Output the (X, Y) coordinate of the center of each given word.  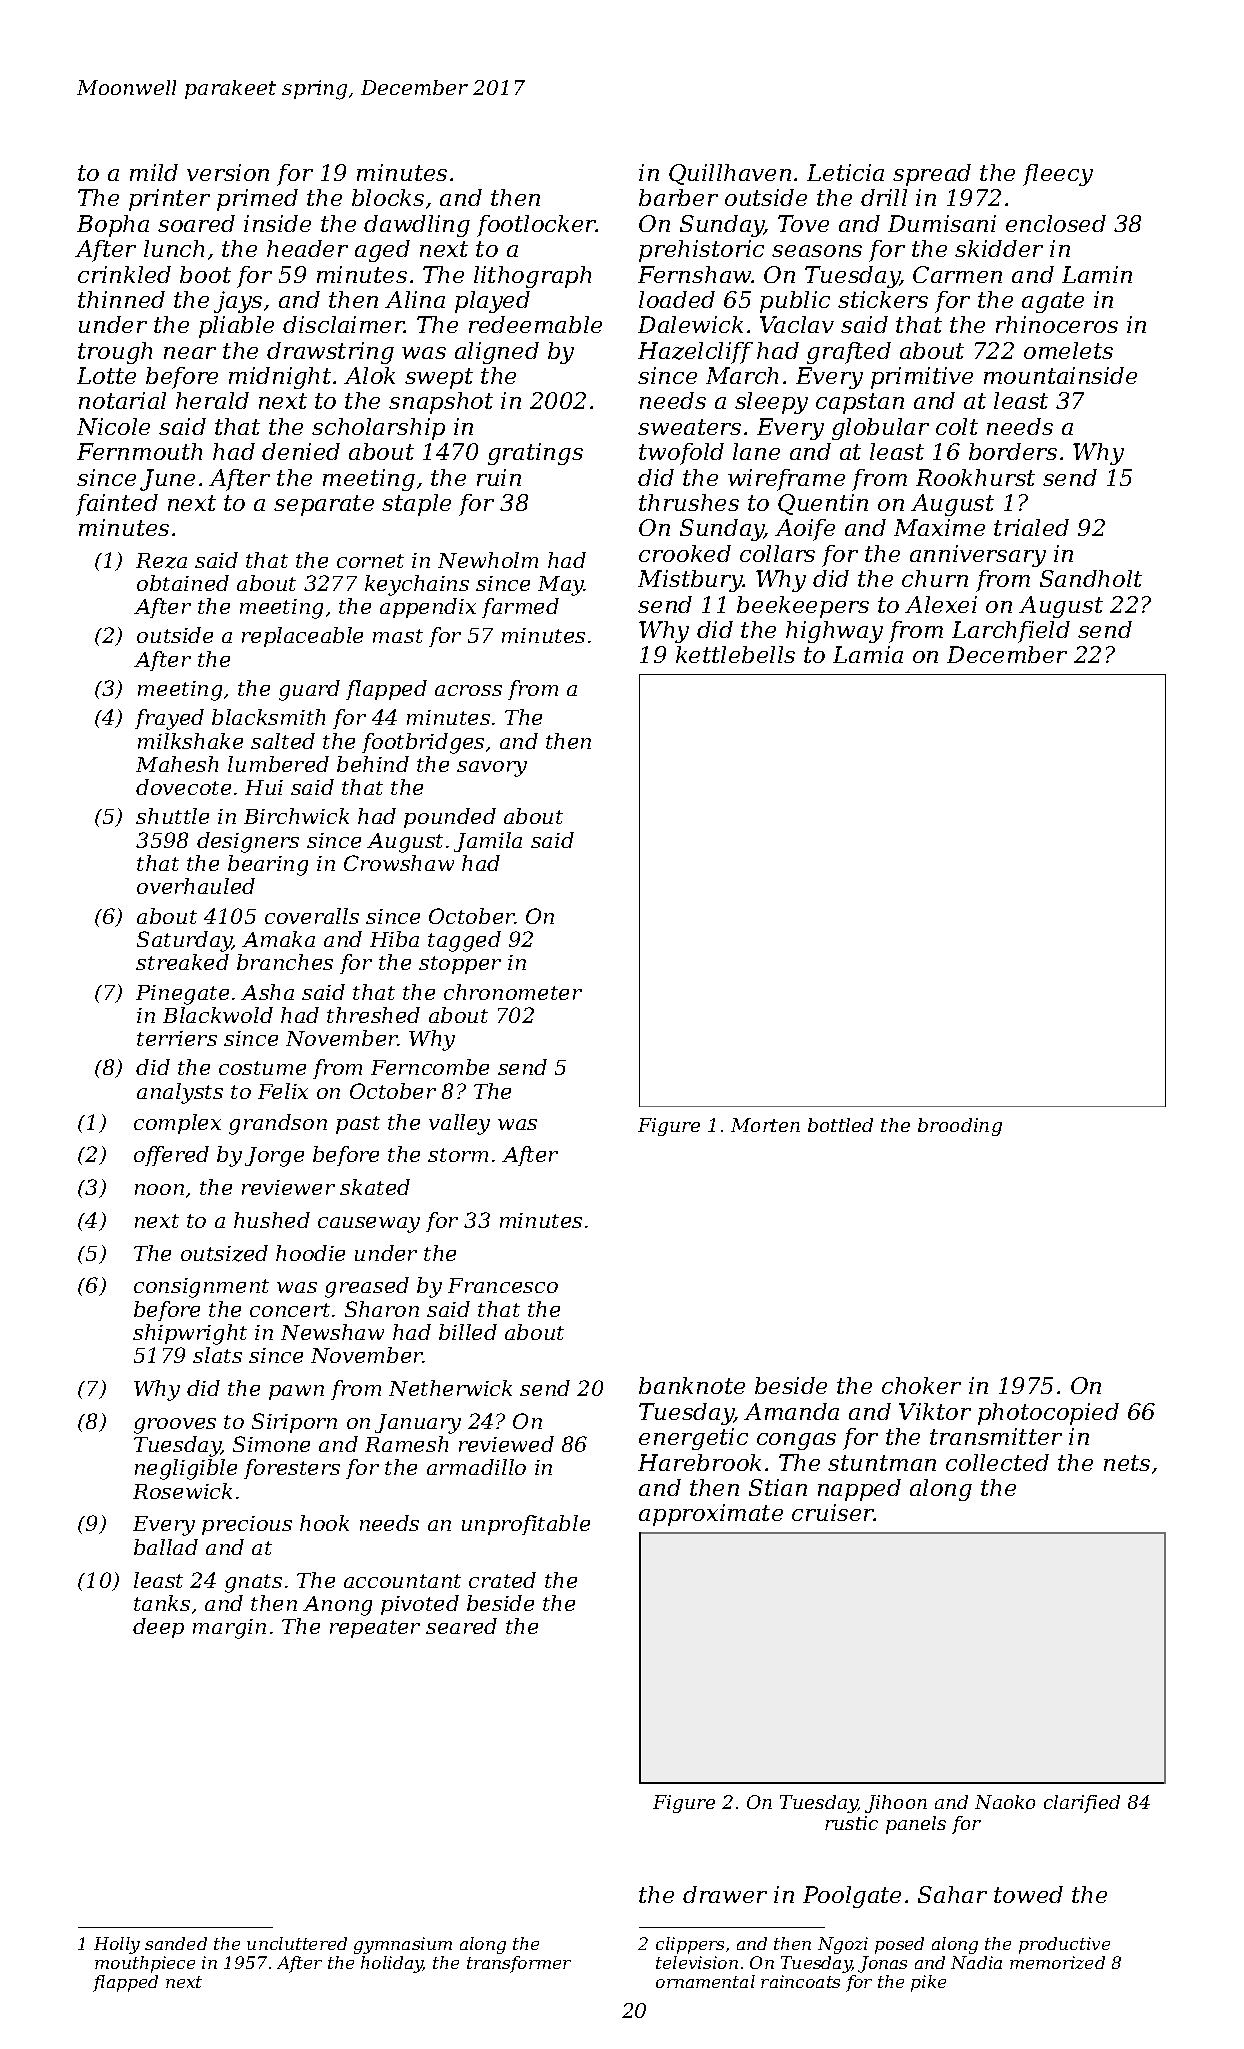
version (228, 172)
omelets (1068, 350)
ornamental (705, 1981)
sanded (176, 1943)
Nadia (976, 1962)
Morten (765, 1125)
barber (678, 197)
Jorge (274, 1157)
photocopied (1048, 1414)
